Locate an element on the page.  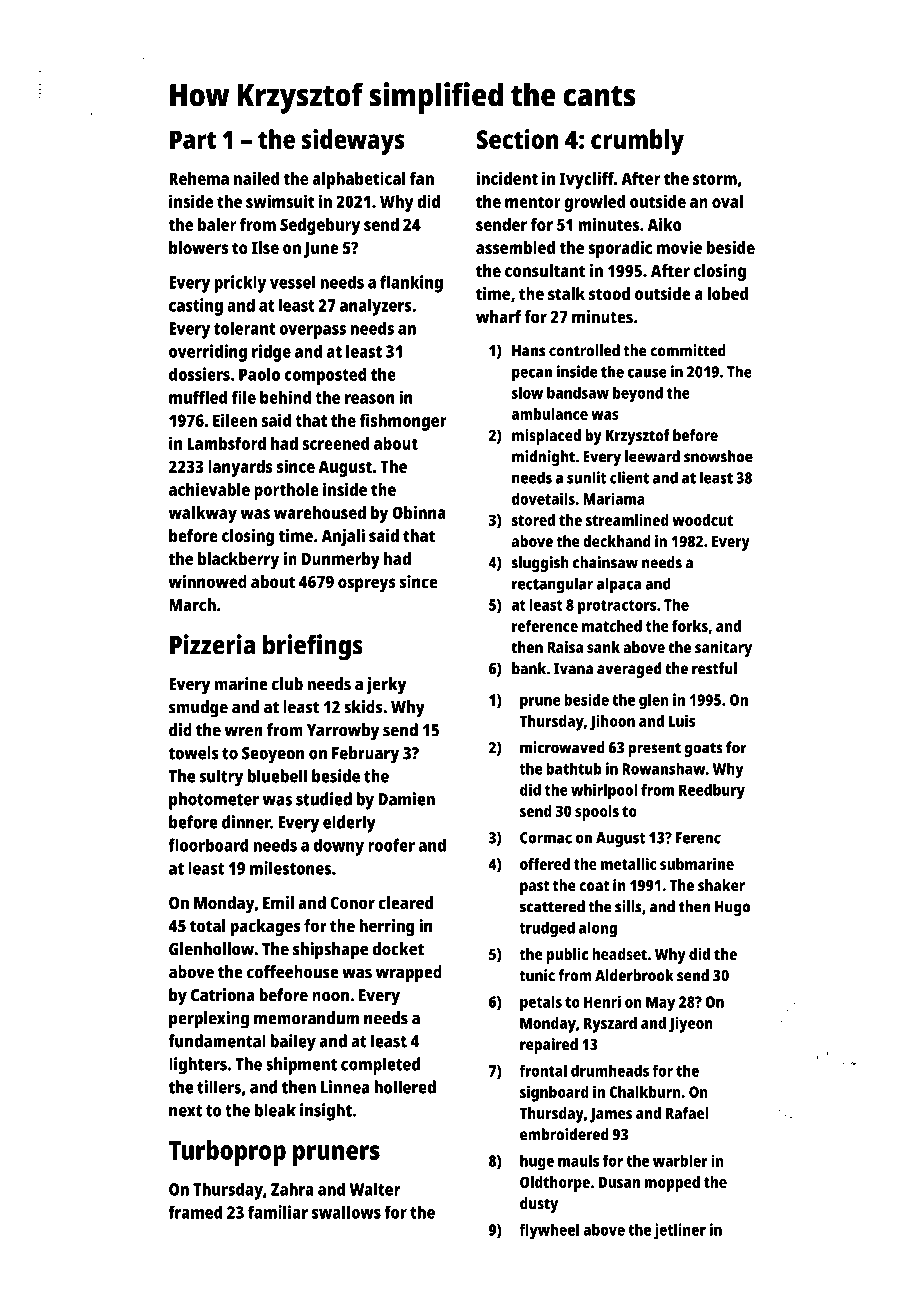
club is located at coordinates (287, 684).
